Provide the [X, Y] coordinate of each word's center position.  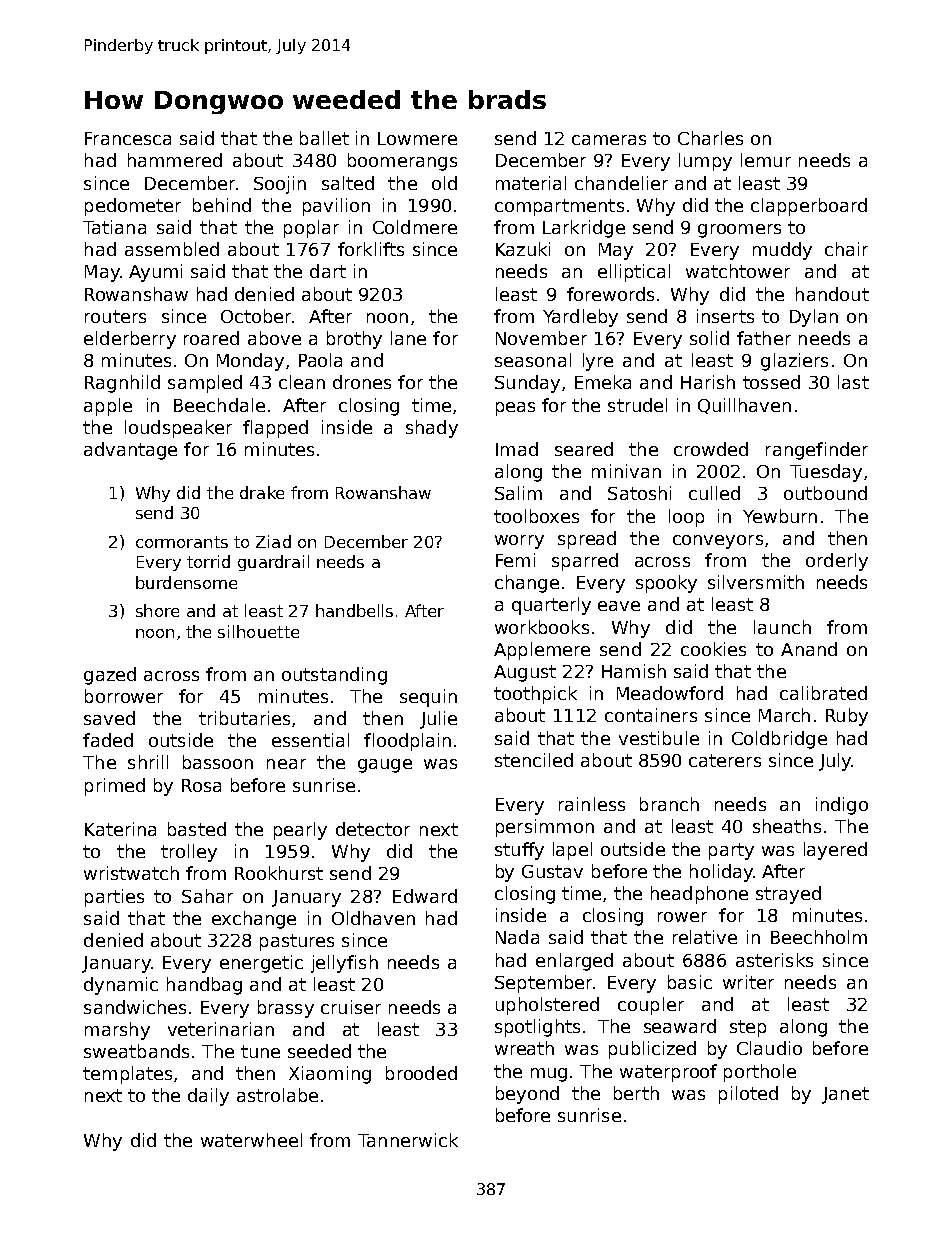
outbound [825, 493]
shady [432, 429]
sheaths [787, 826]
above [274, 338]
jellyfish [344, 964]
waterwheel [251, 1140]
